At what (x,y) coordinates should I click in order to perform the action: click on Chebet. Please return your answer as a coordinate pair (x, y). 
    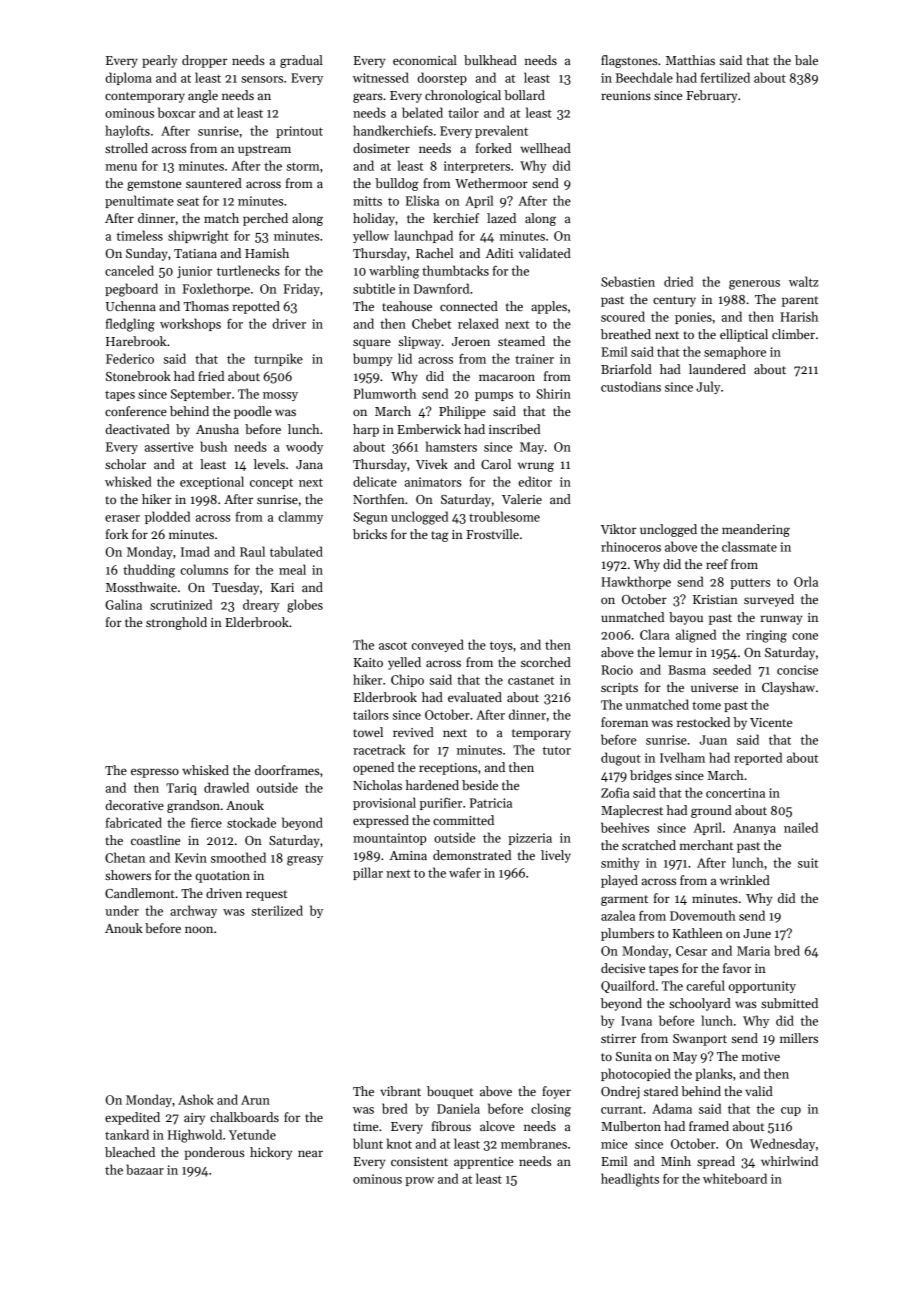
    Looking at the image, I should click on (431, 323).
